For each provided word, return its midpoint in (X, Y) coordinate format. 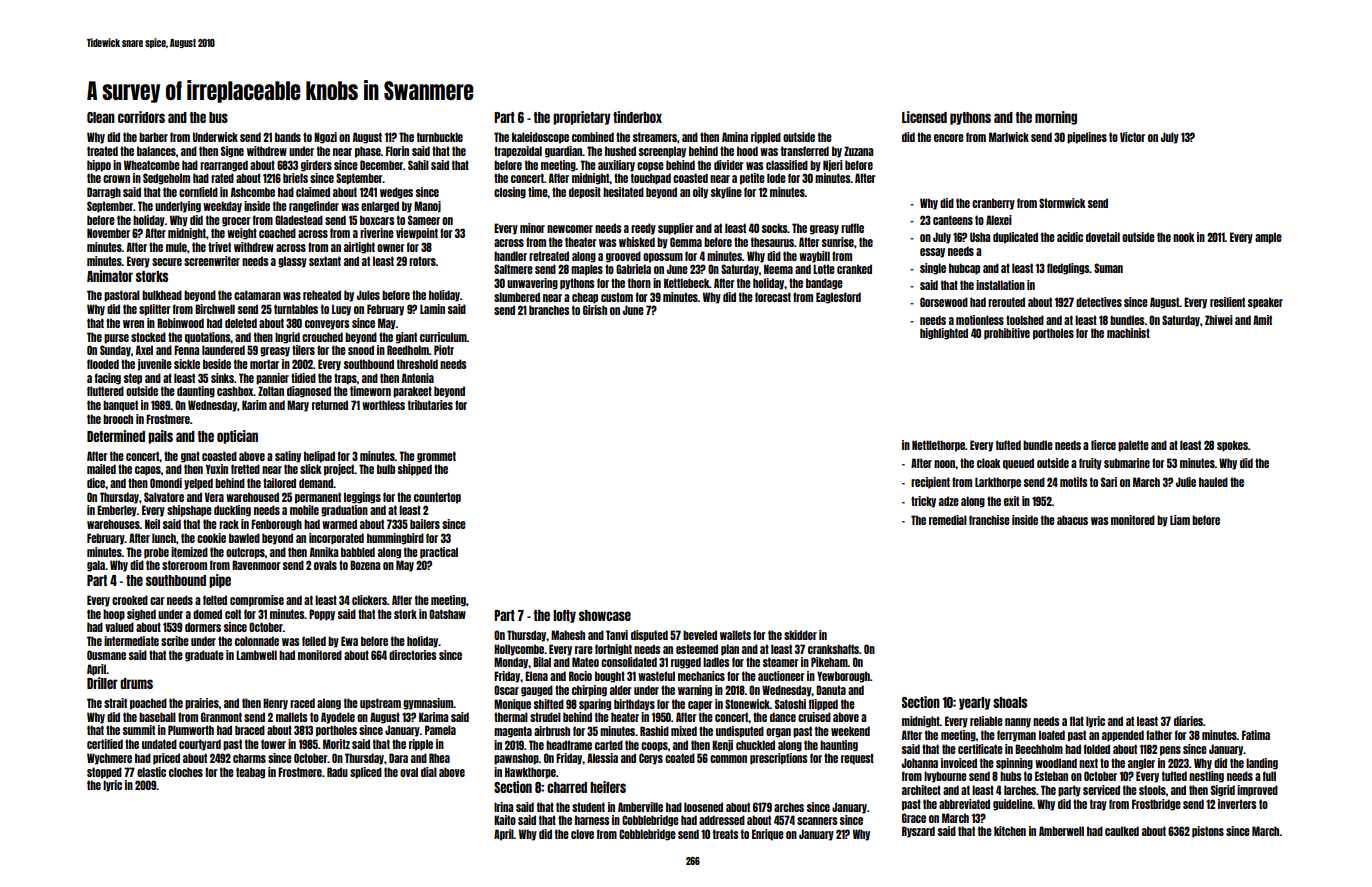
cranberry (993, 204)
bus (218, 117)
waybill (814, 257)
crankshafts (833, 649)
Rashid (654, 731)
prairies (202, 704)
